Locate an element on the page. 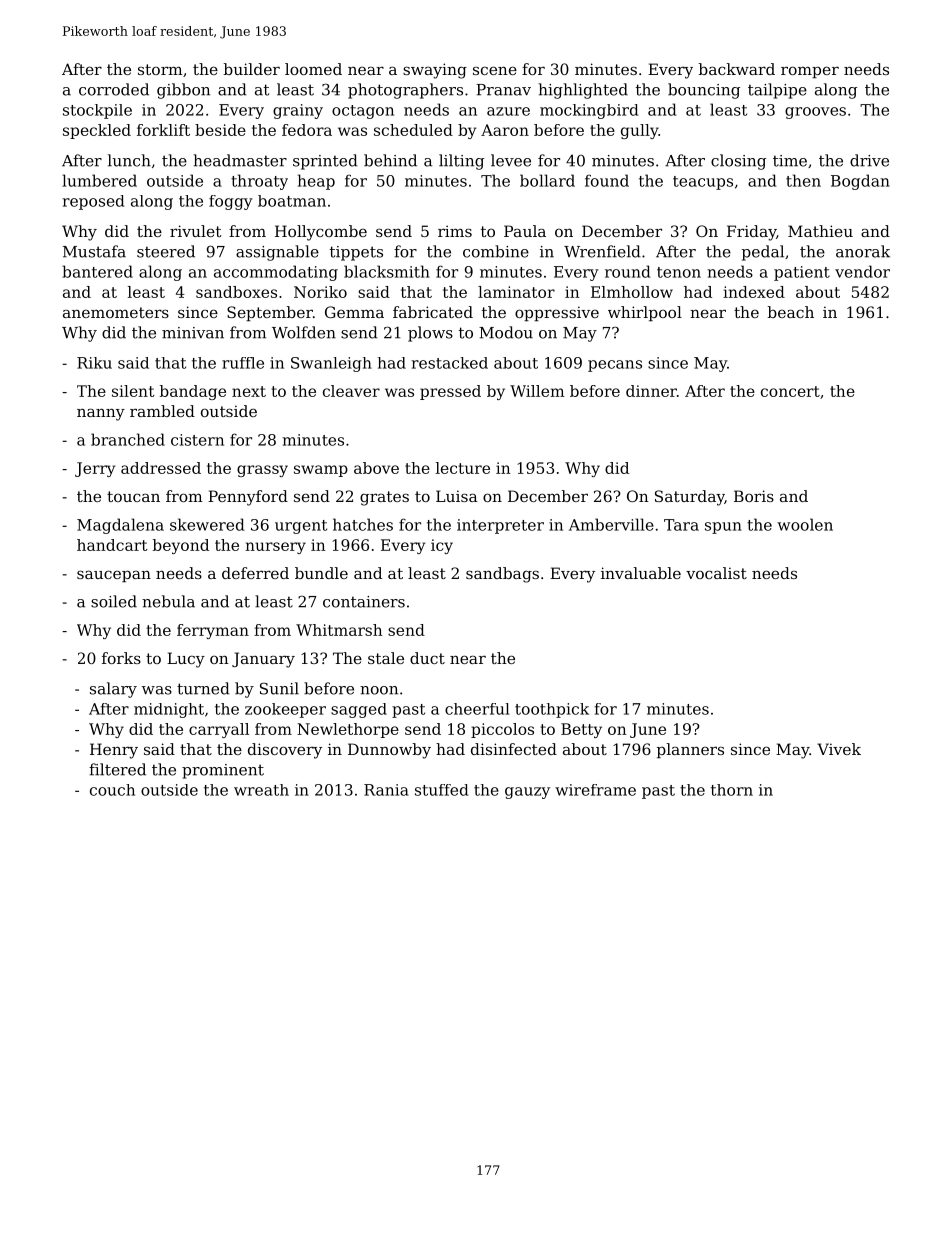 This document has height=1233, width=952. bantered is located at coordinates (97, 271).
